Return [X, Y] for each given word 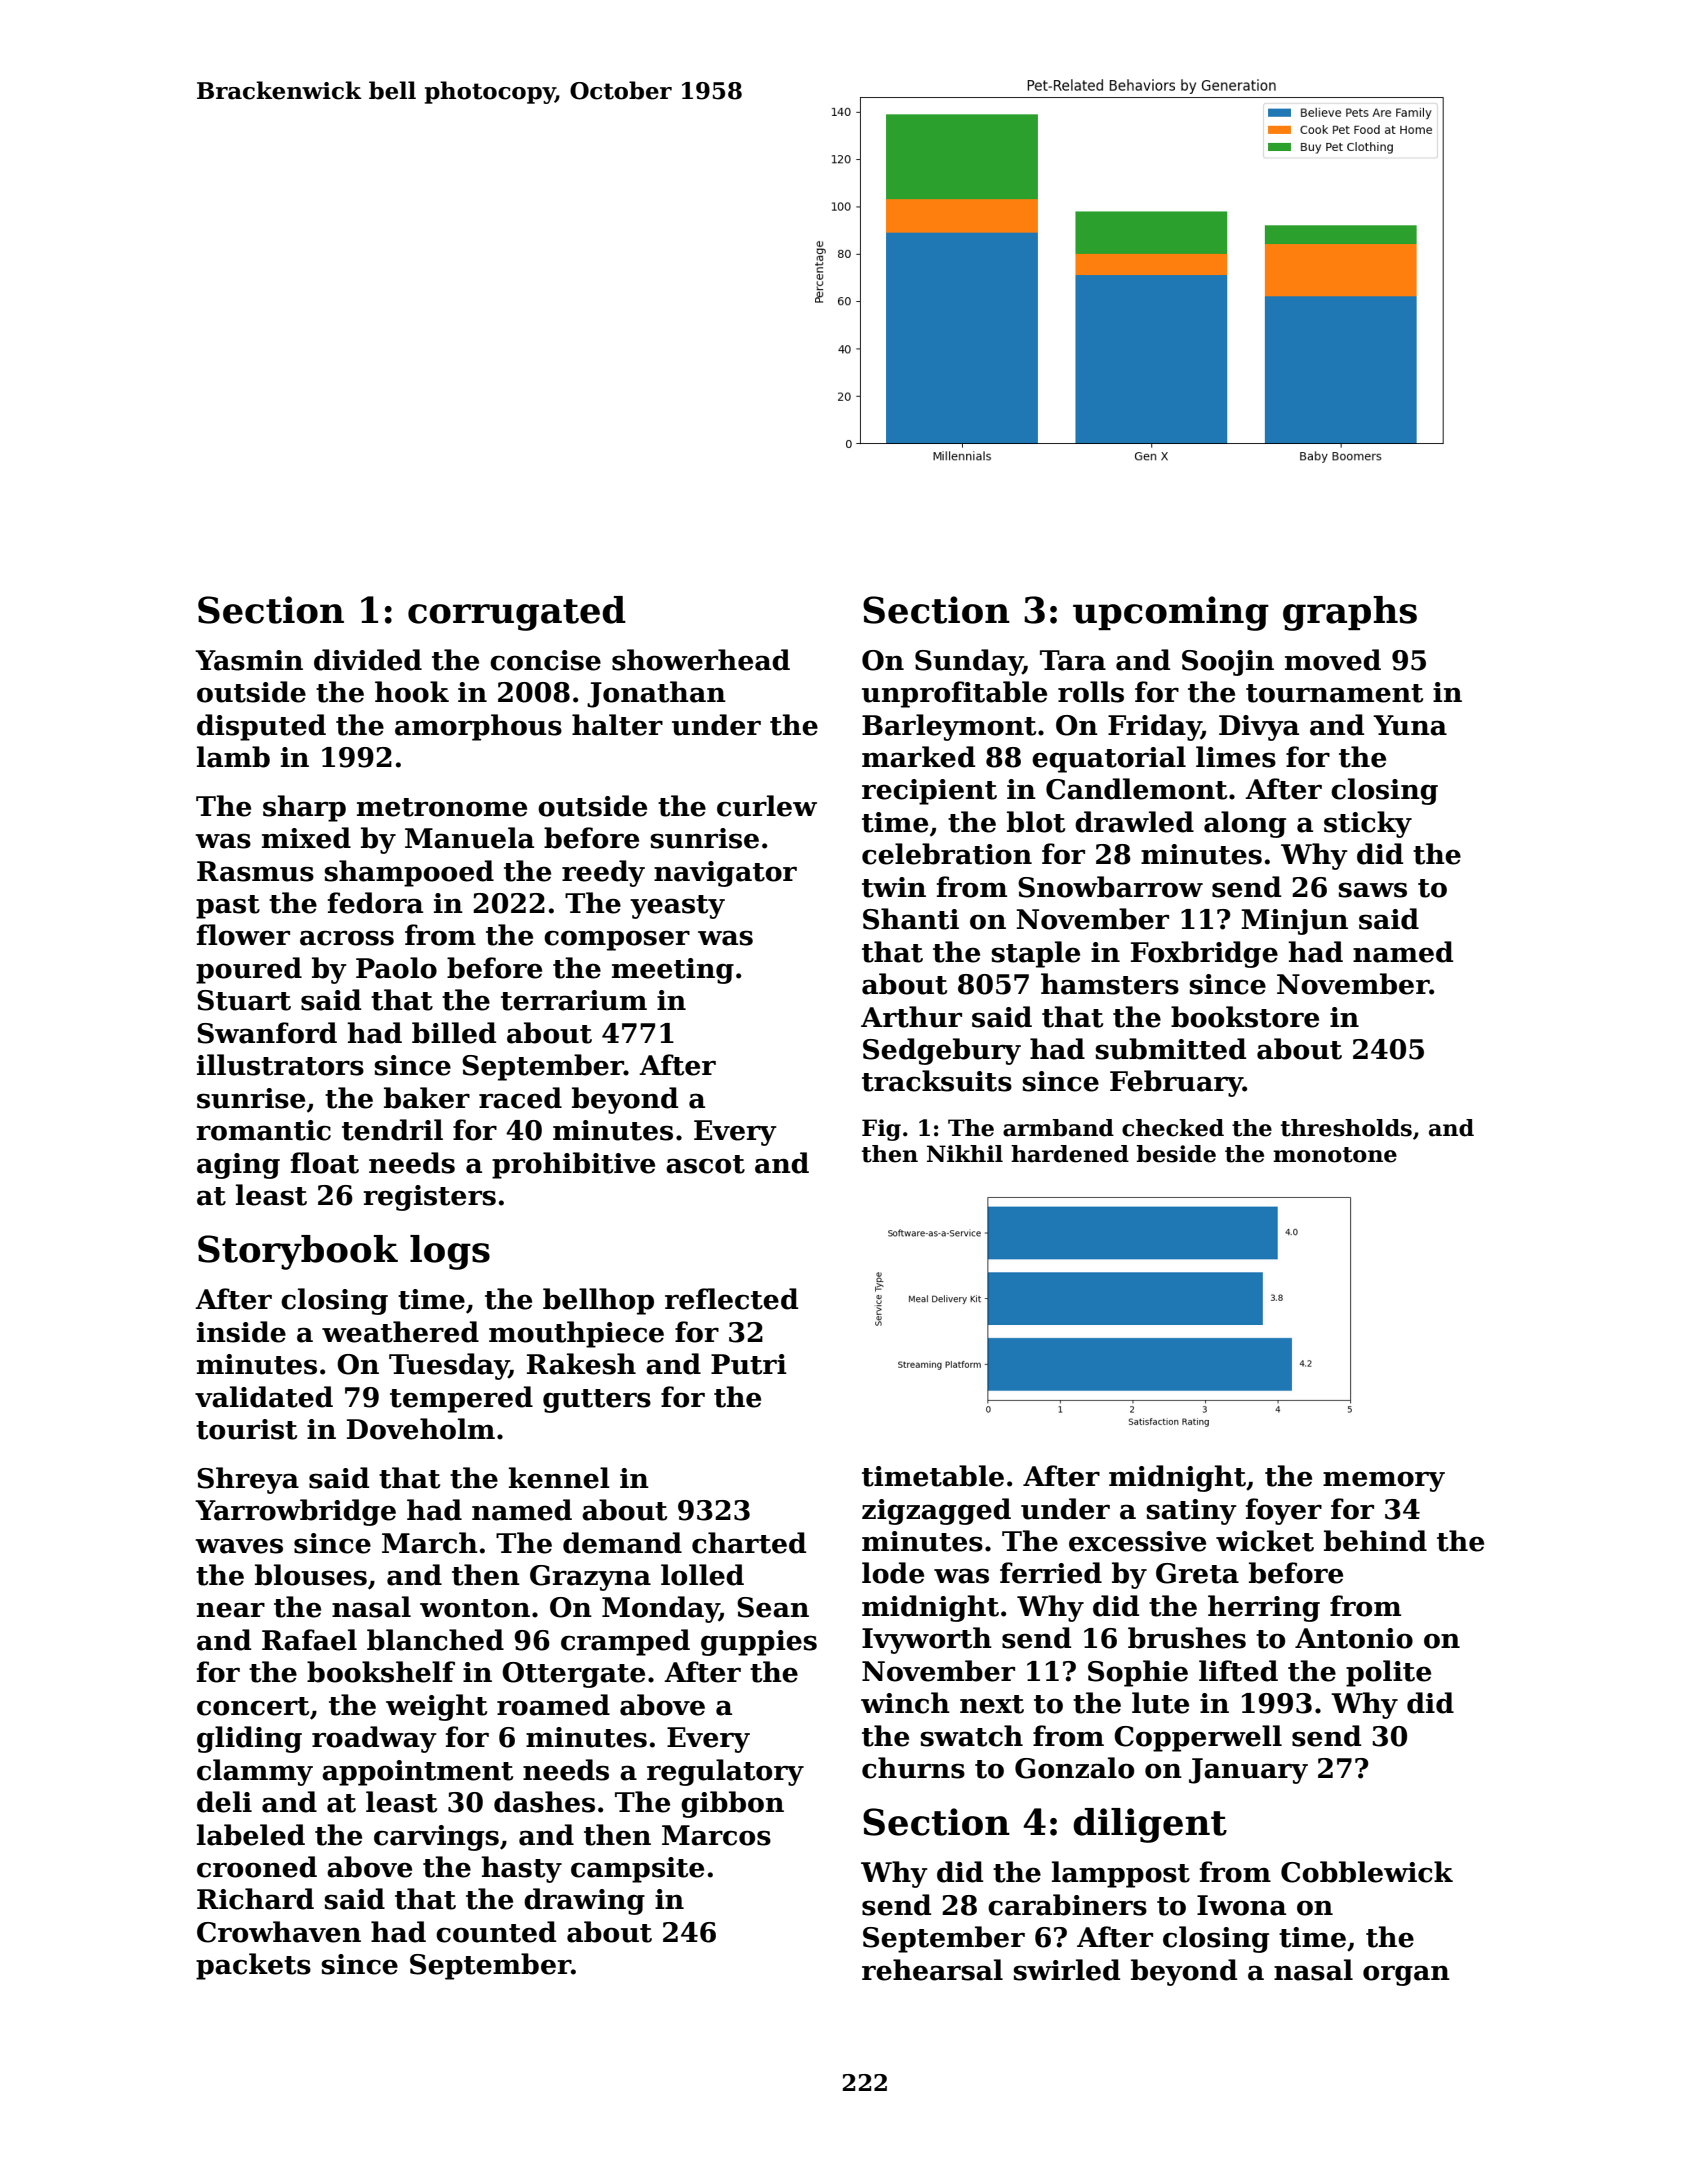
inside [241, 1332]
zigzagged [936, 1511]
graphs [1350, 613]
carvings [436, 1838]
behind [1375, 1541]
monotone [1335, 1155]
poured [249, 970]
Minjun [1294, 922]
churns [913, 1768]
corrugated [517, 613]
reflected [731, 1299]
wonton [475, 1608]
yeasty [677, 907]
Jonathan [656, 694]
